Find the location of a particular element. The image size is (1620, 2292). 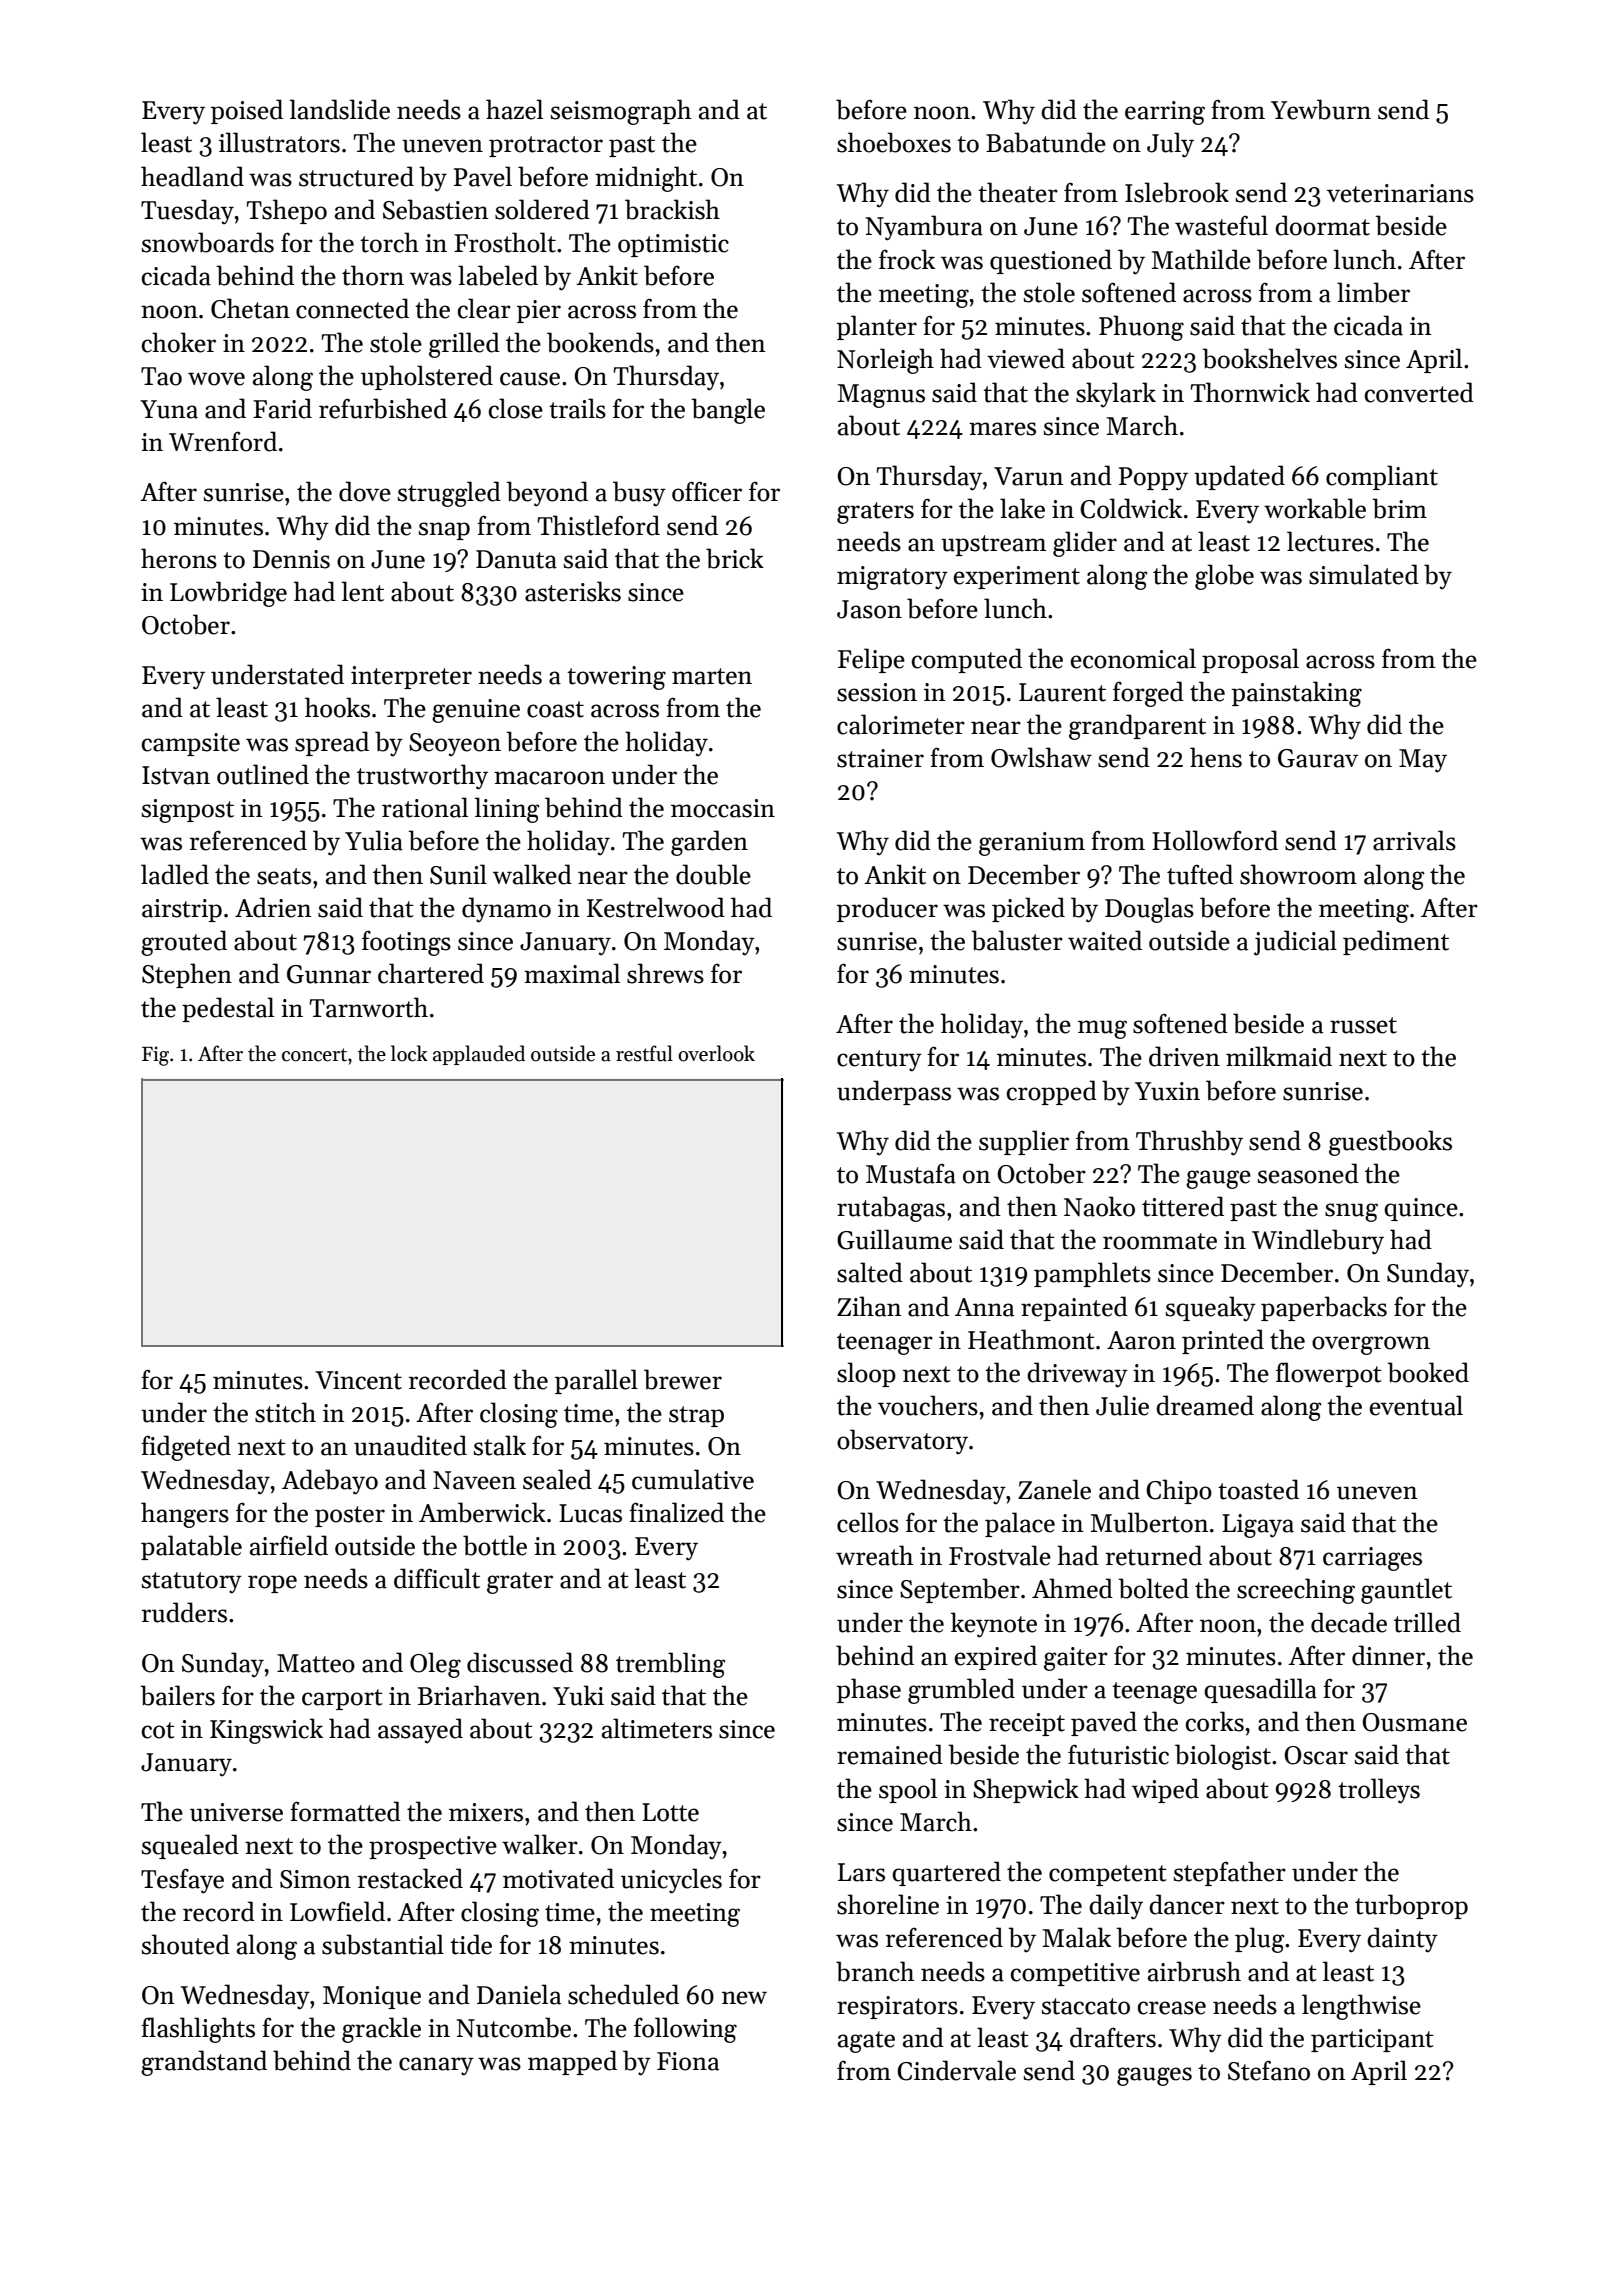

Tarnworth is located at coordinates (369, 1007).
